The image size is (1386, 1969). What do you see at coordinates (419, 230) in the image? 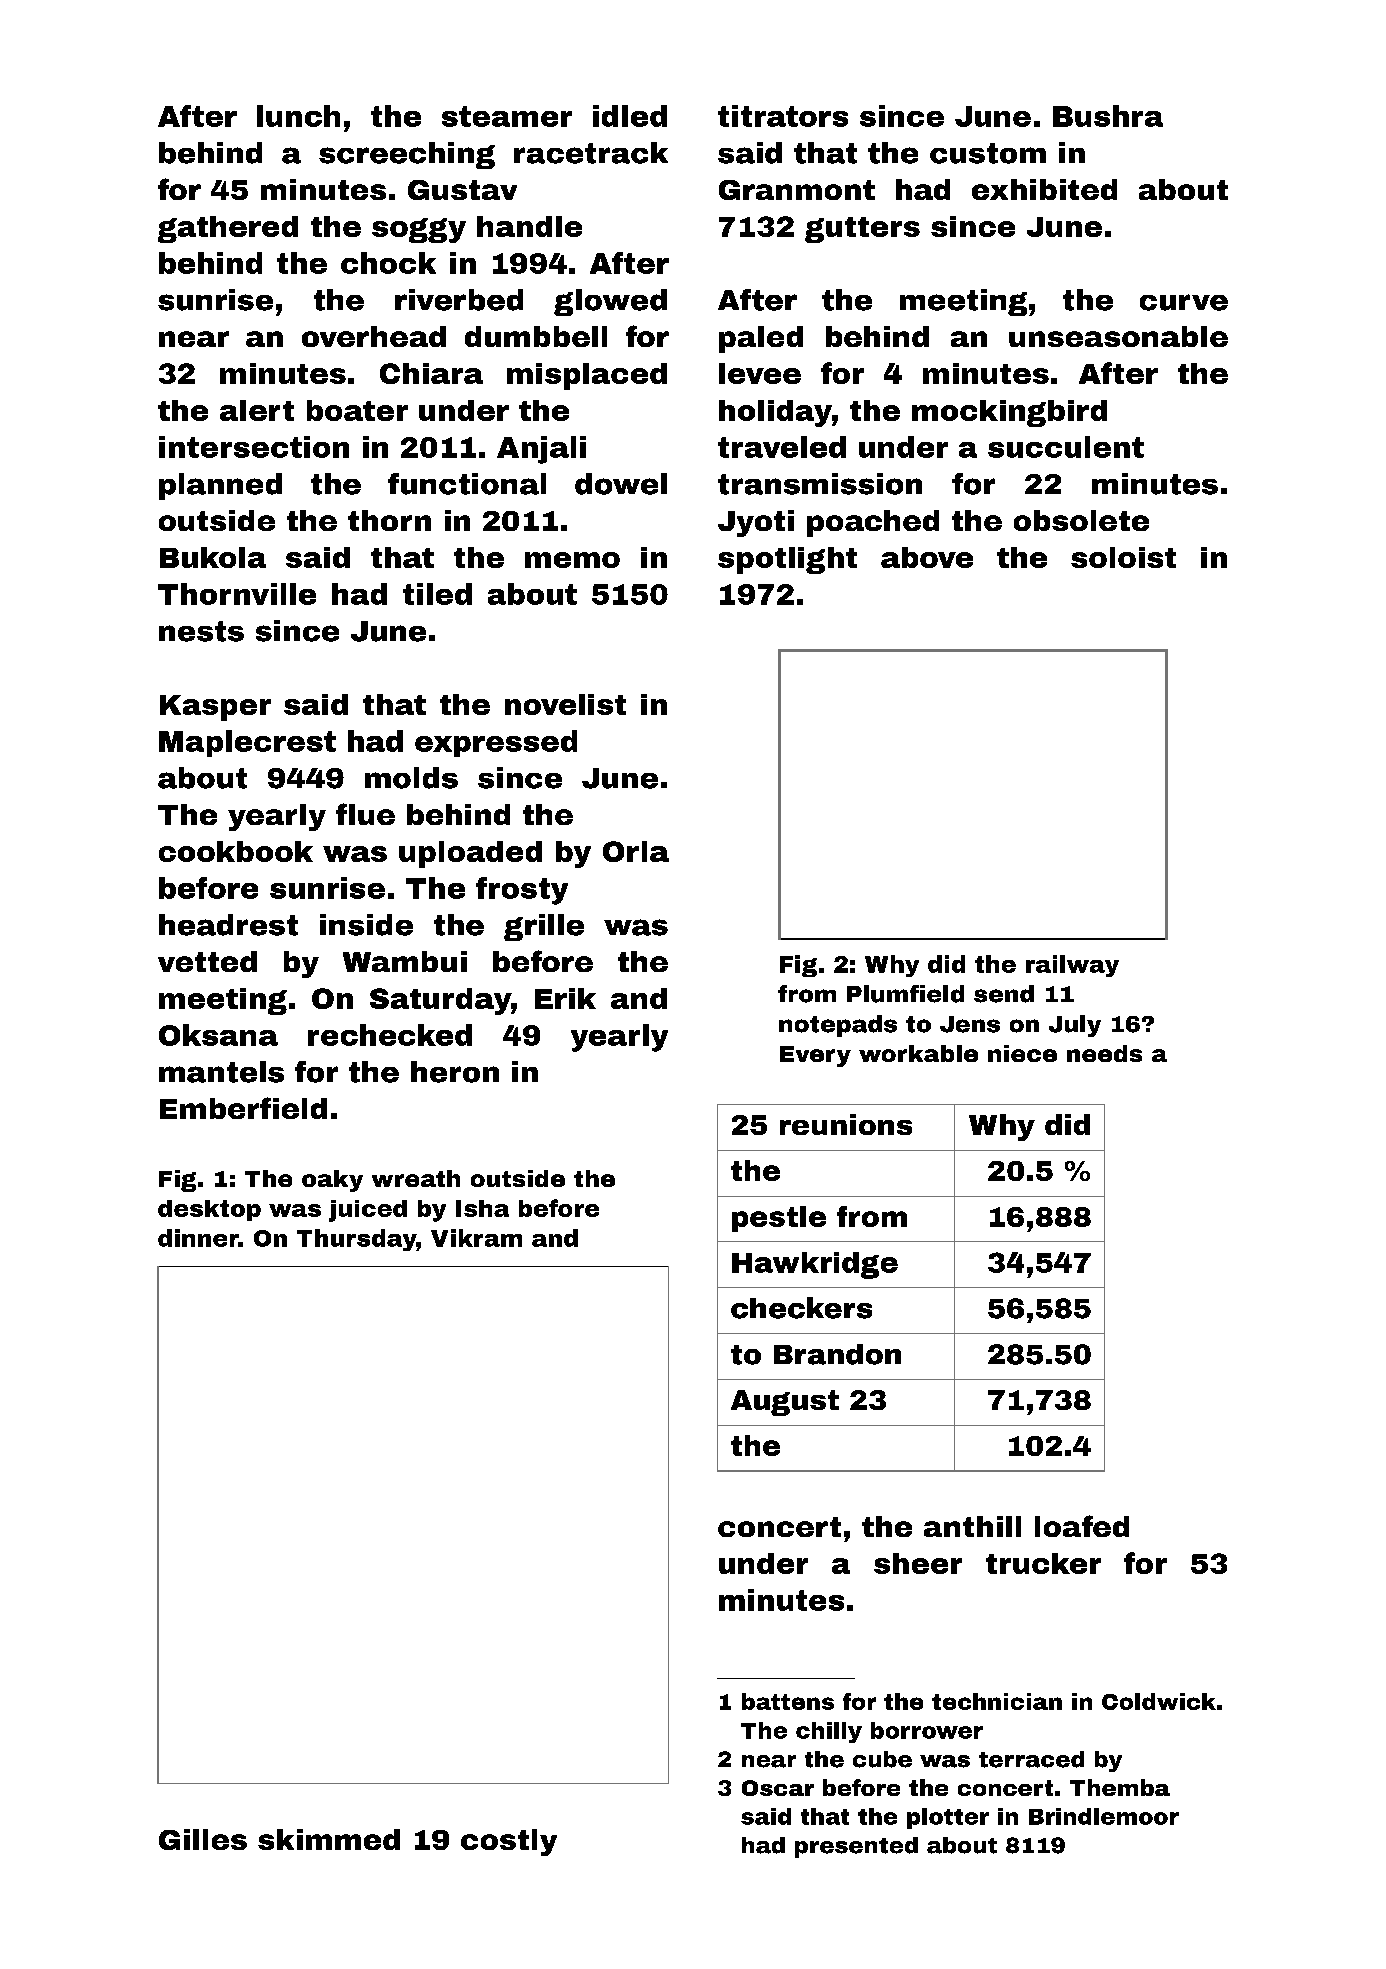
I see `soggy` at bounding box center [419, 230].
